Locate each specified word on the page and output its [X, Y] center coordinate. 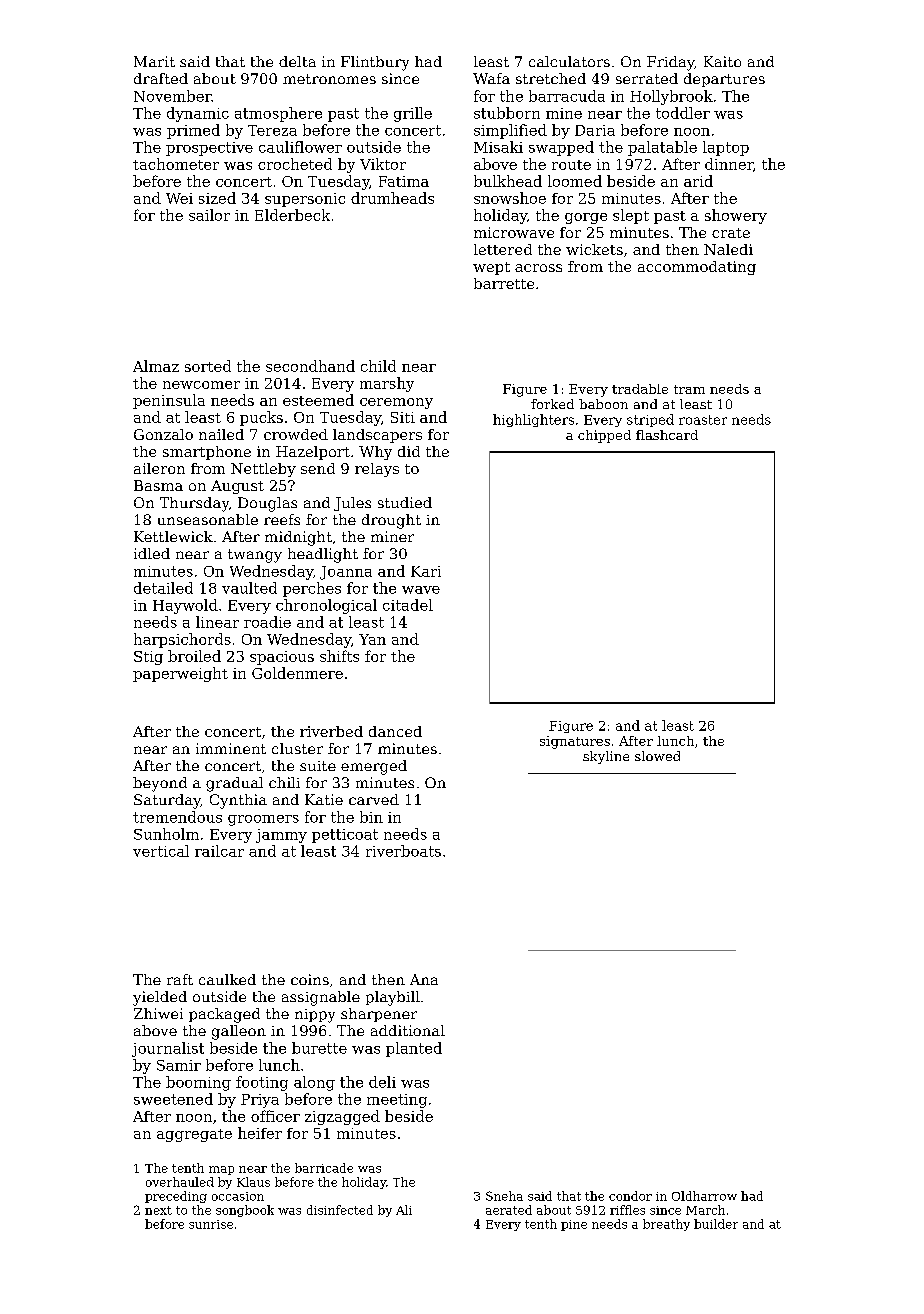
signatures [575, 742]
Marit [154, 61]
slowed [657, 756]
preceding [176, 1197]
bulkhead [508, 181]
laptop [726, 148]
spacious [282, 658]
